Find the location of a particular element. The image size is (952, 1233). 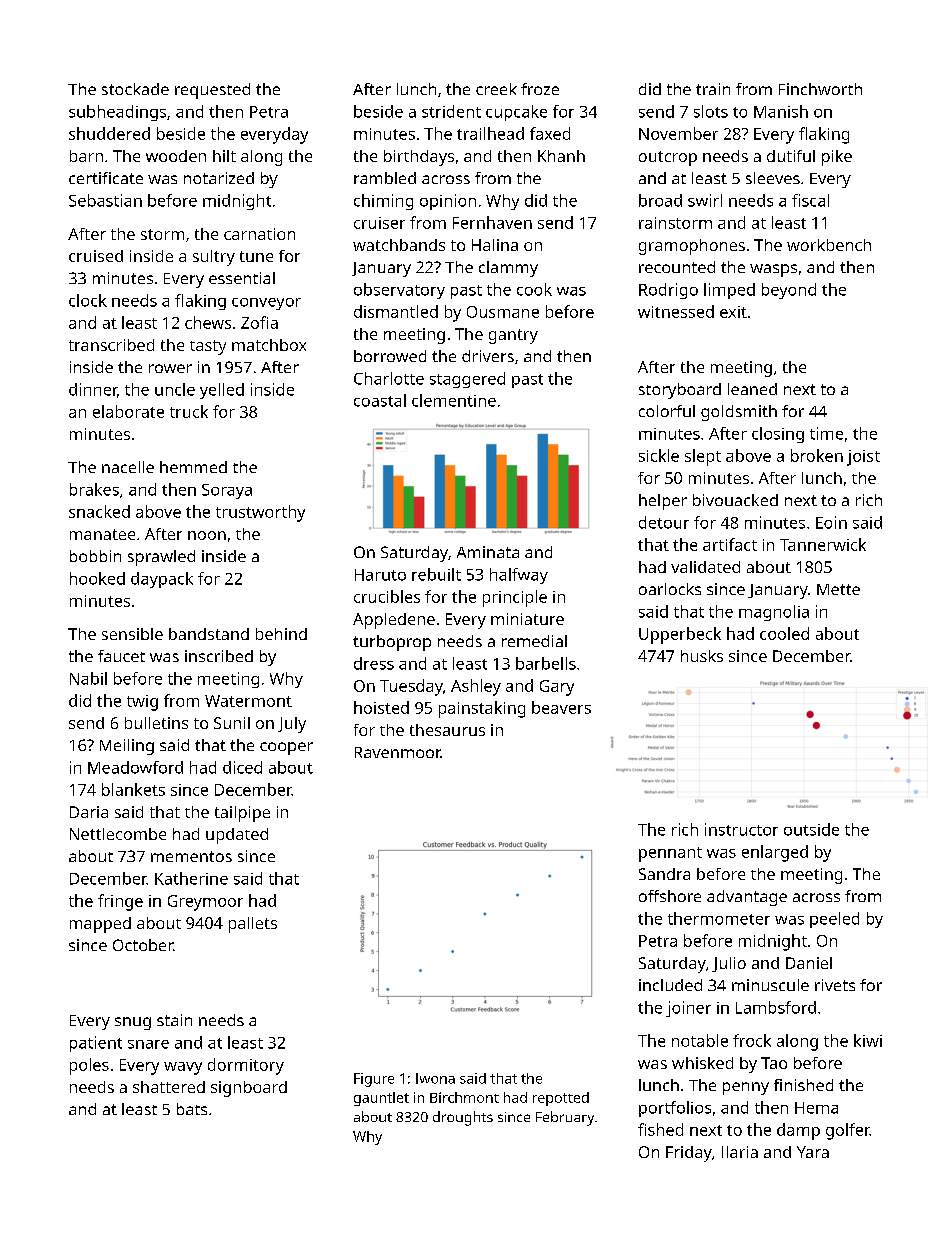

strident is located at coordinates (451, 111).
